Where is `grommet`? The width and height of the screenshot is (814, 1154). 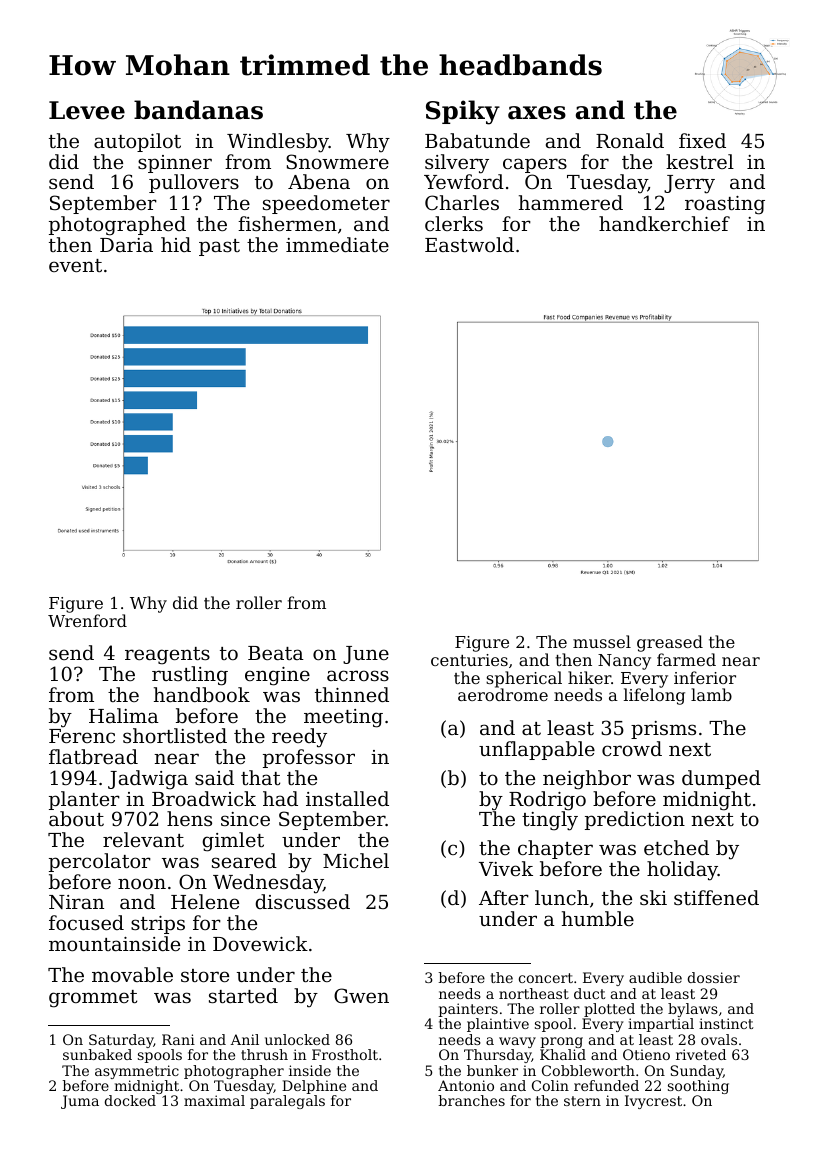 grommet is located at coordinates (93, 999).
